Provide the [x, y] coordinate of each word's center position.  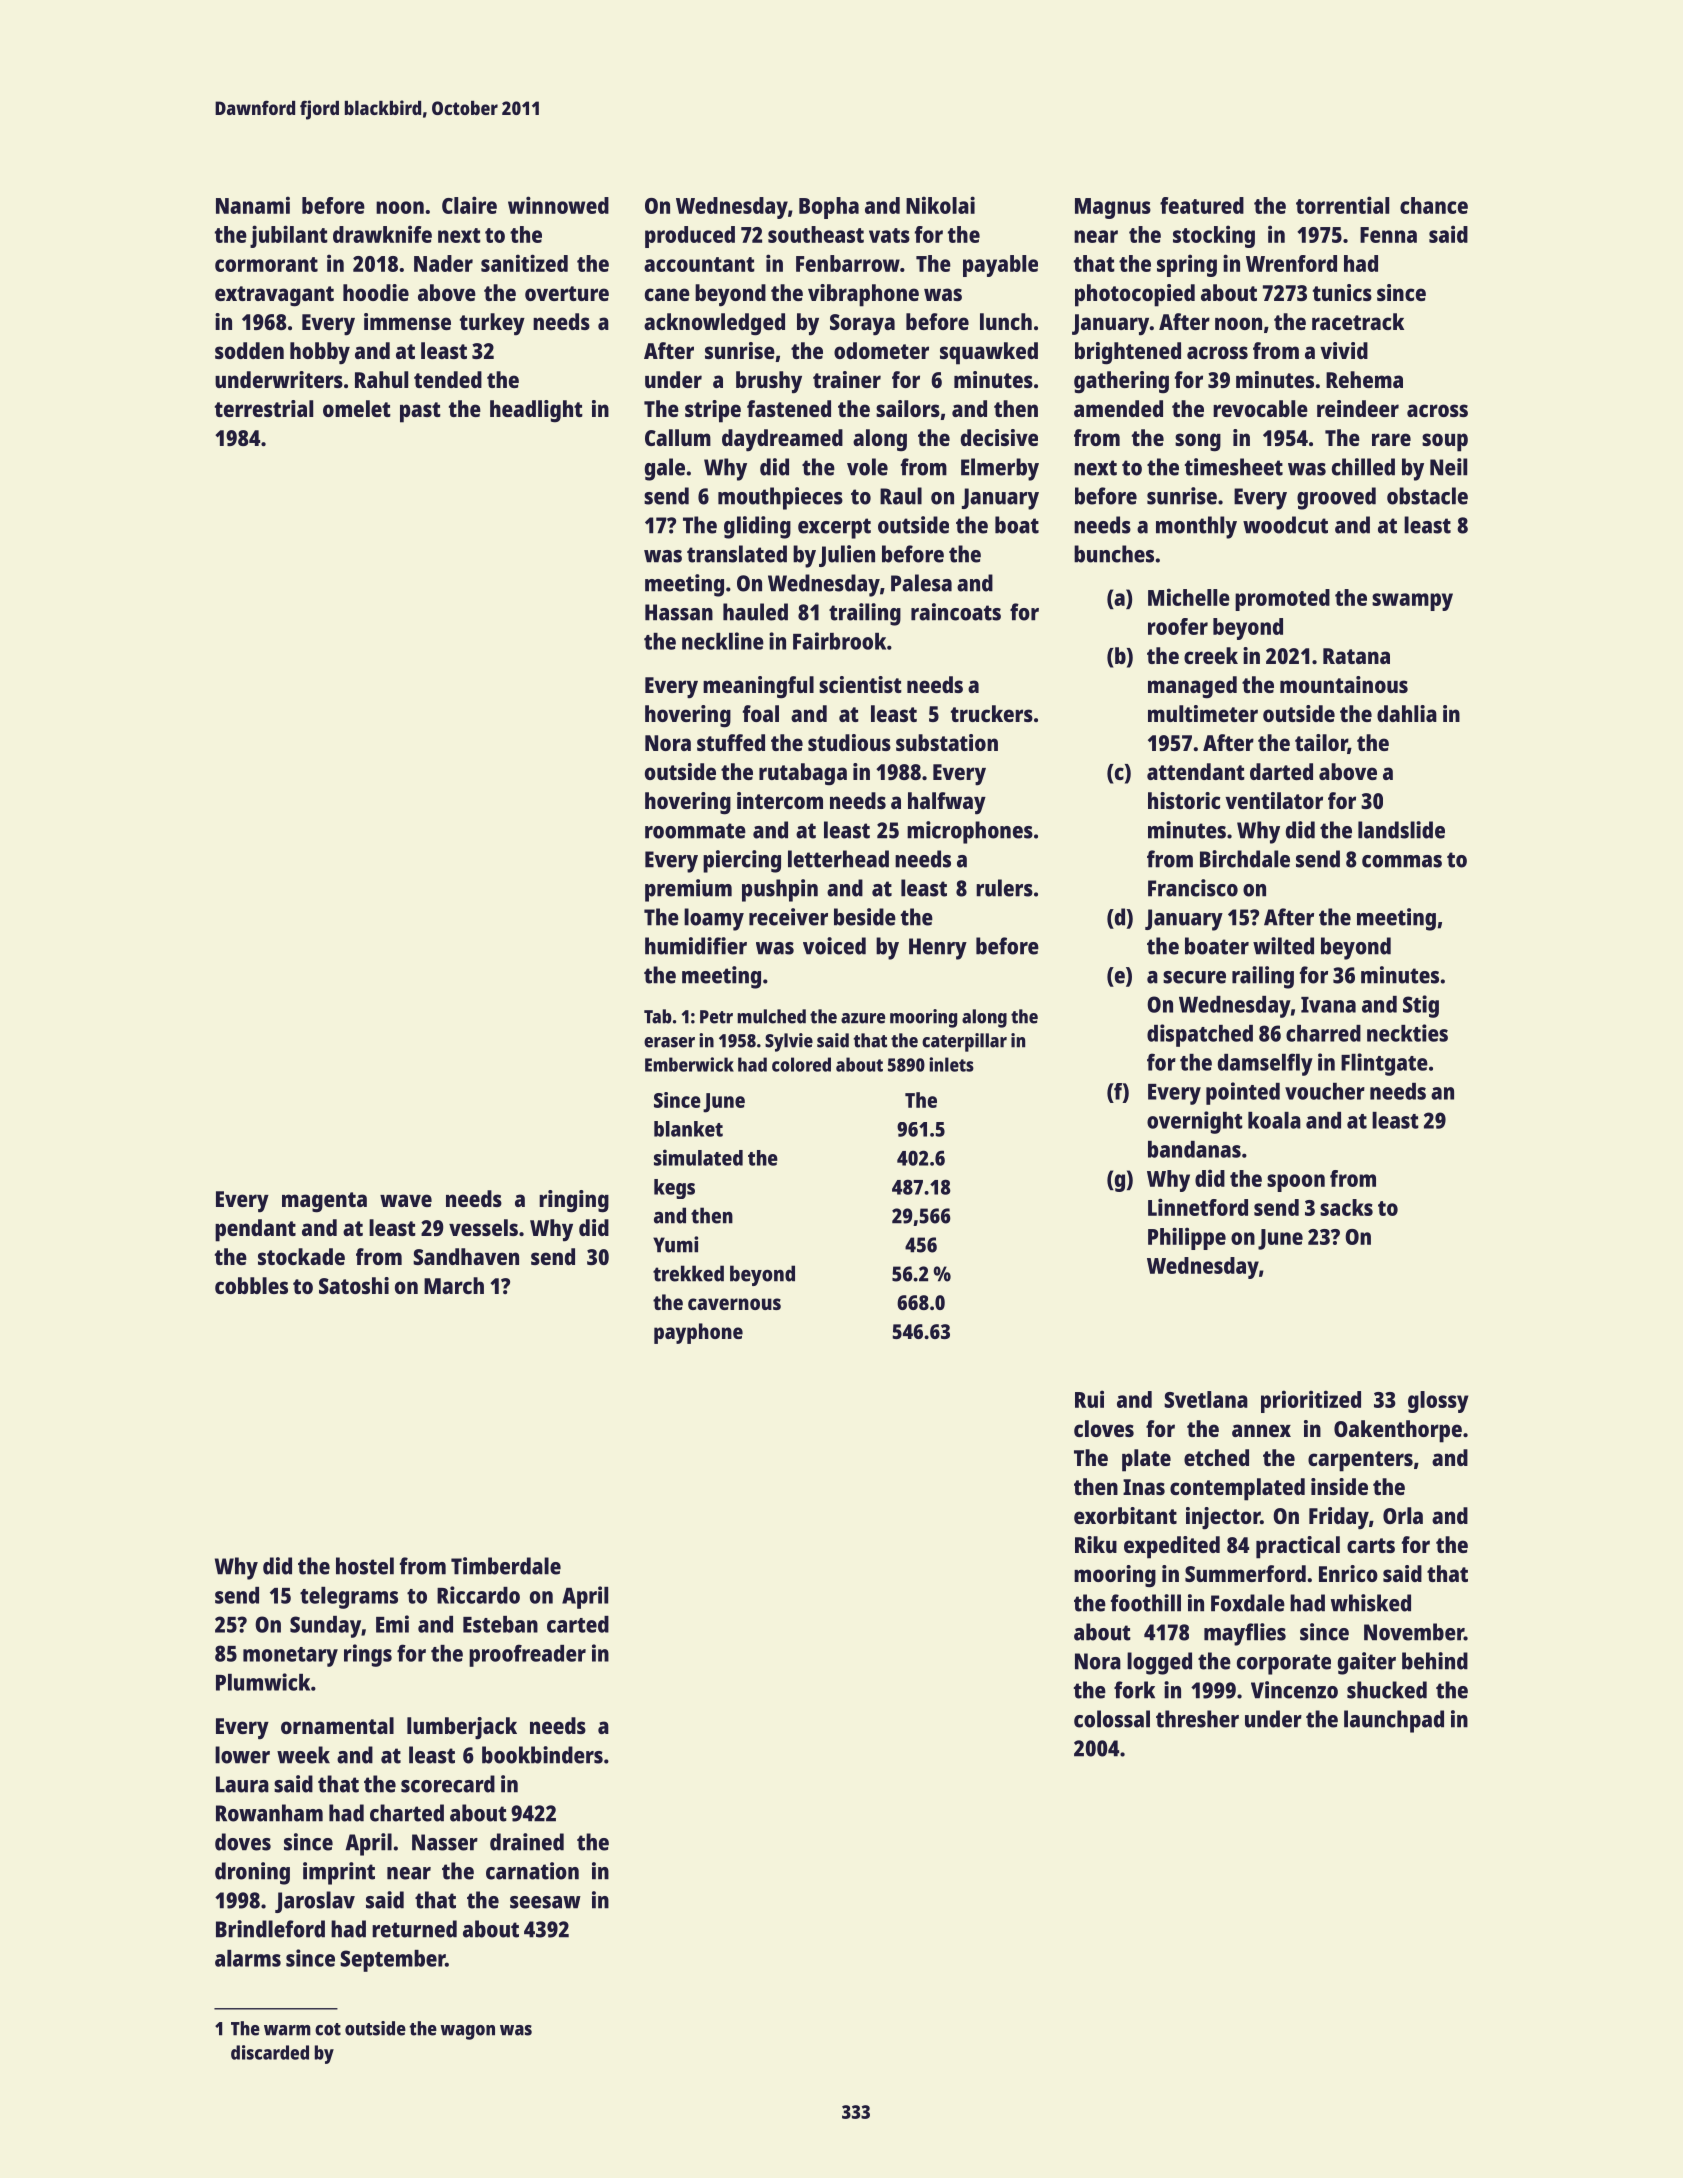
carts [1371, 1545]
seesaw [545, 1902]
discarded [270, 2052]
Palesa [921, 583]
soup [1445, 442]
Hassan [679, 612]
